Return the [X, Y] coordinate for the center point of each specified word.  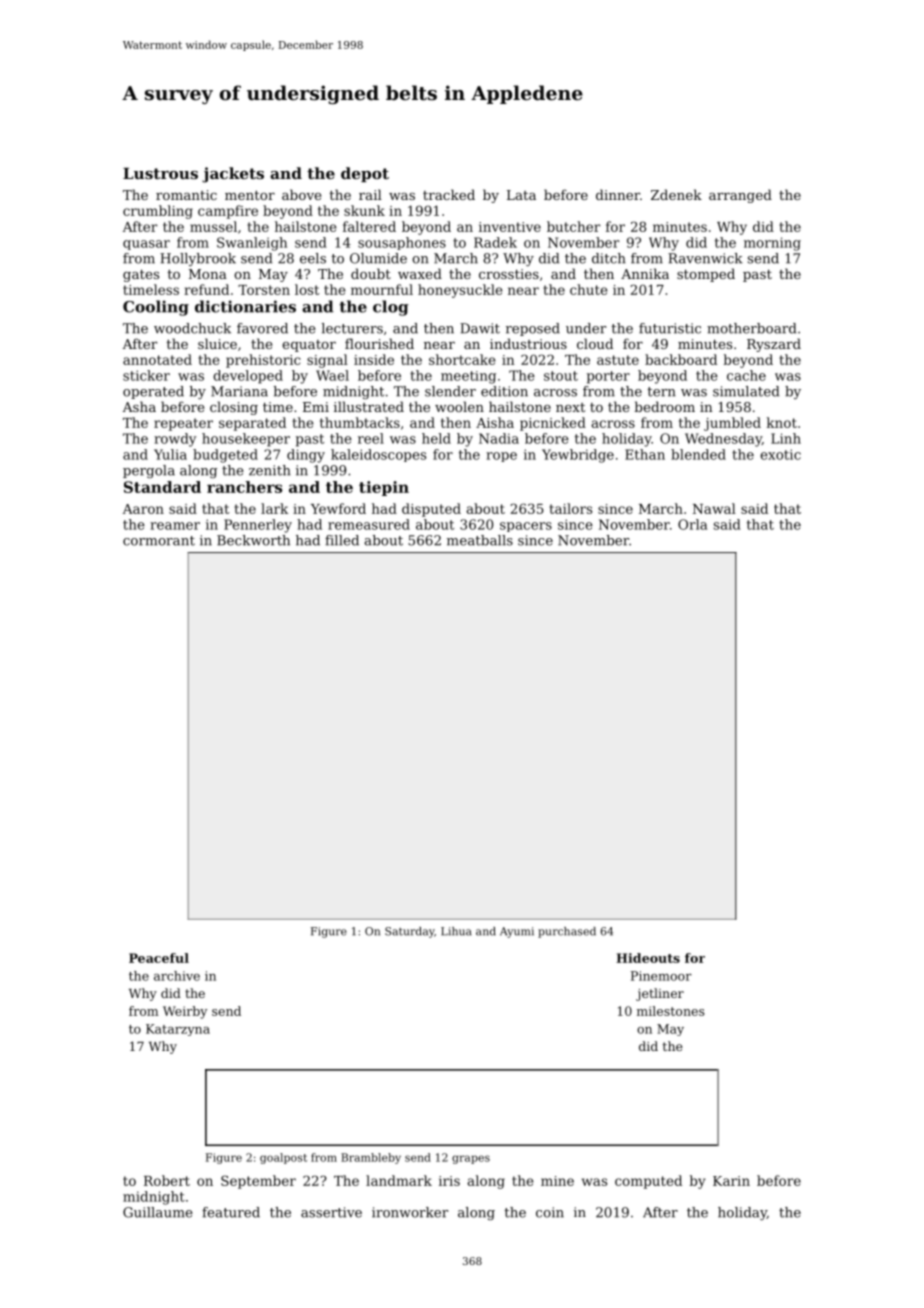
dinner [618, 194]
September [258, 1182]
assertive [331, 1212]
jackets [233, 175]
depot [365, 174]
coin [550, 1212]
